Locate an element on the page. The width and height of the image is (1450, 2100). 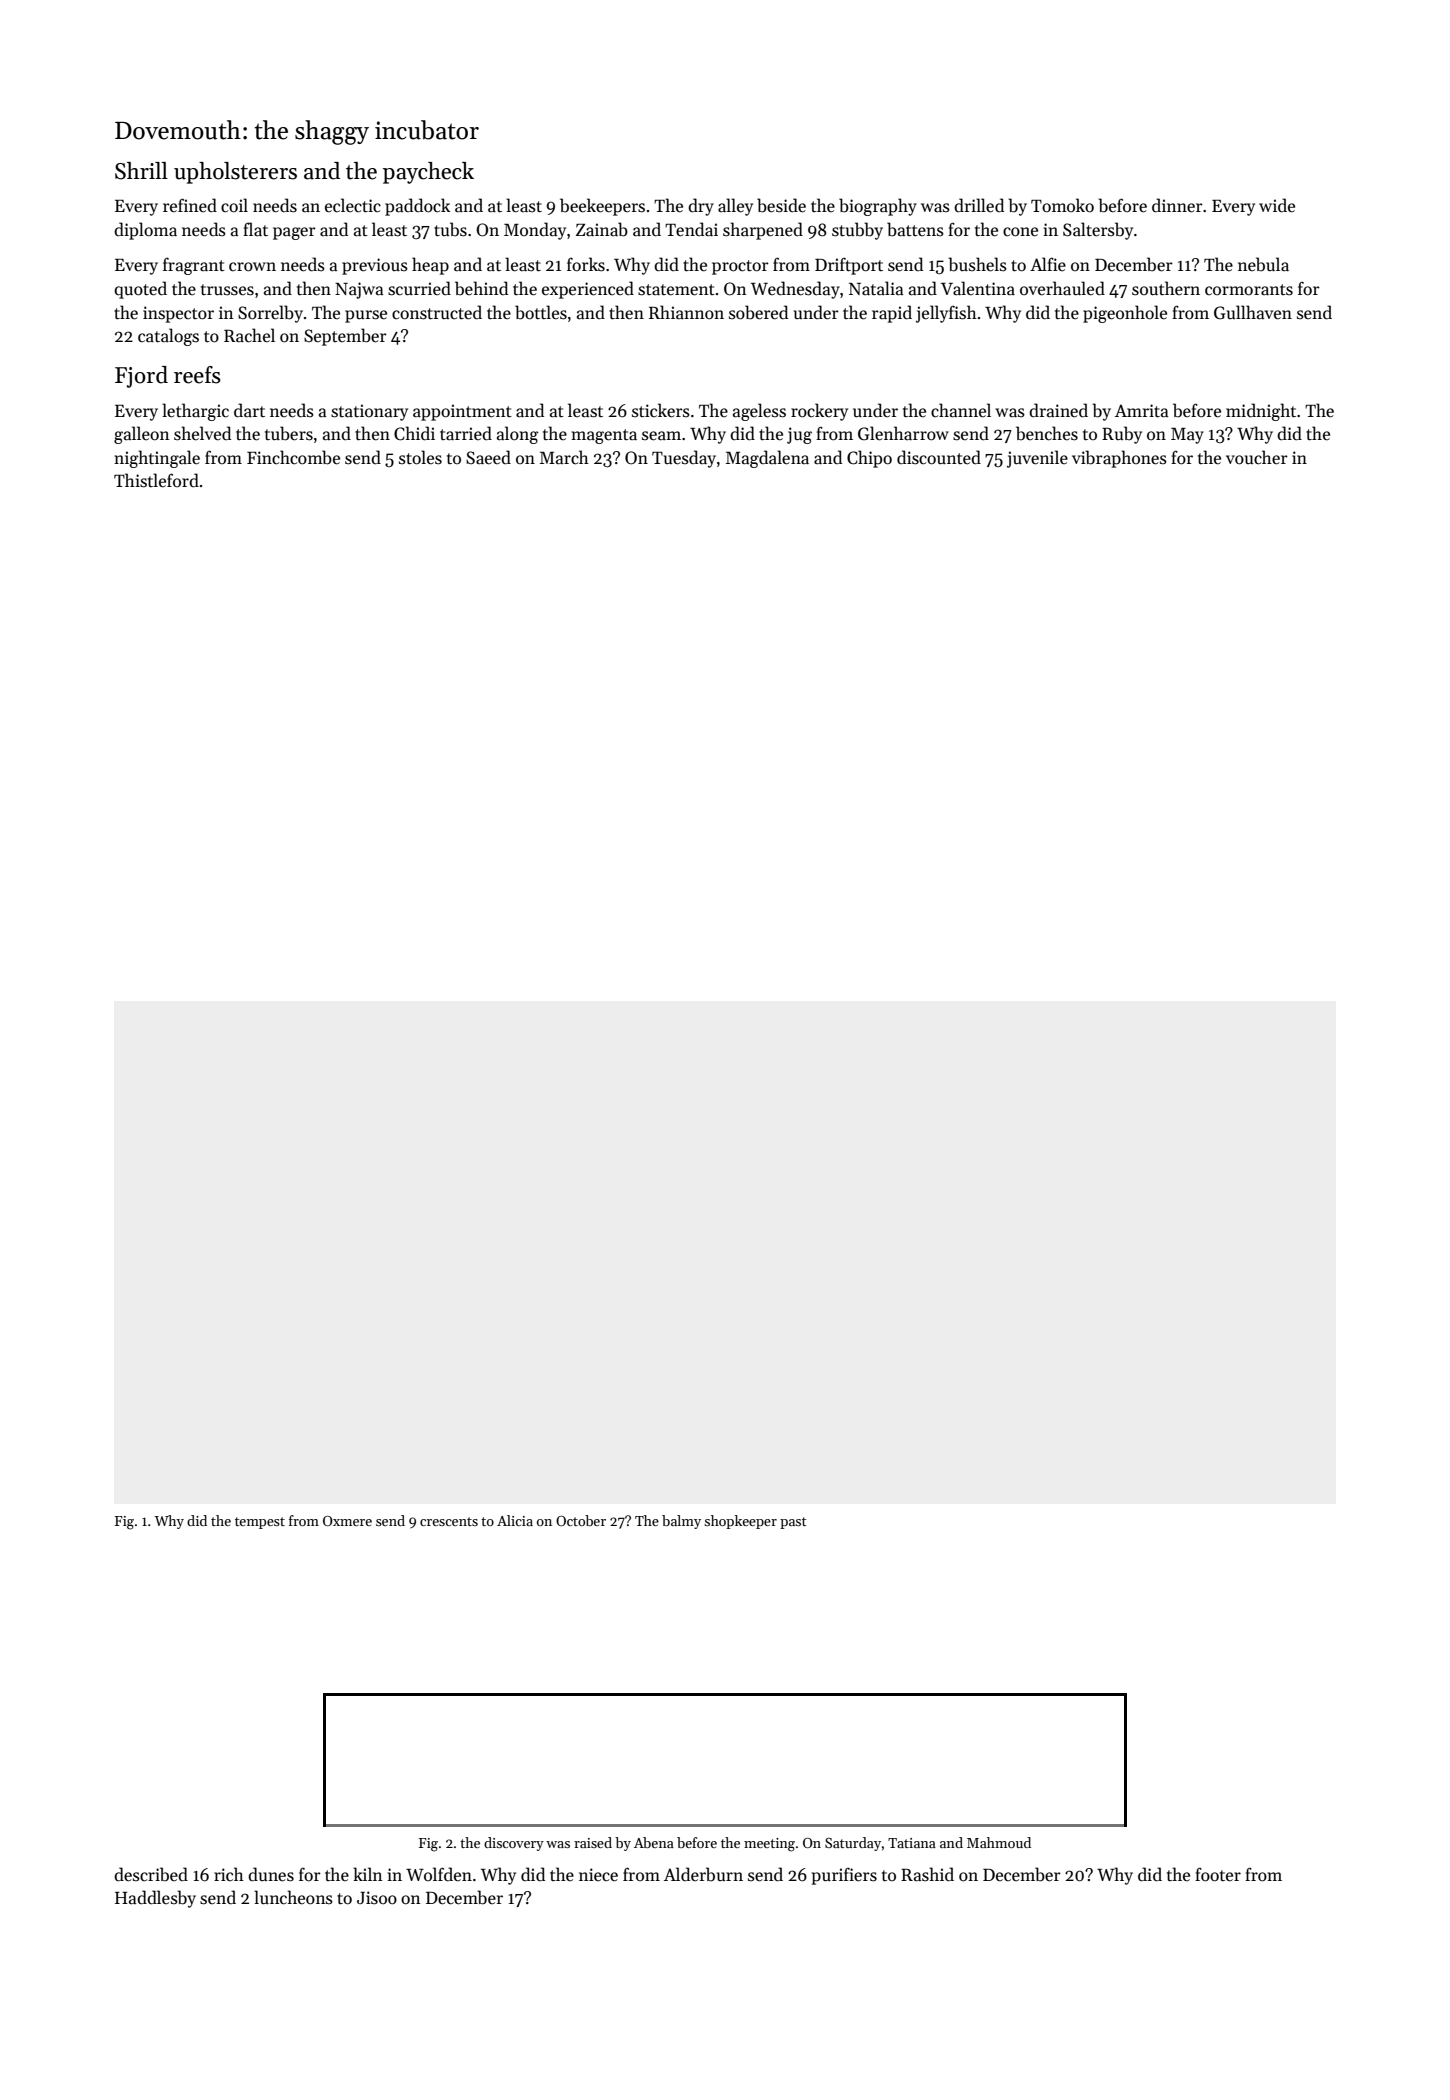
balmy is located at coordinates (681, 1522).
